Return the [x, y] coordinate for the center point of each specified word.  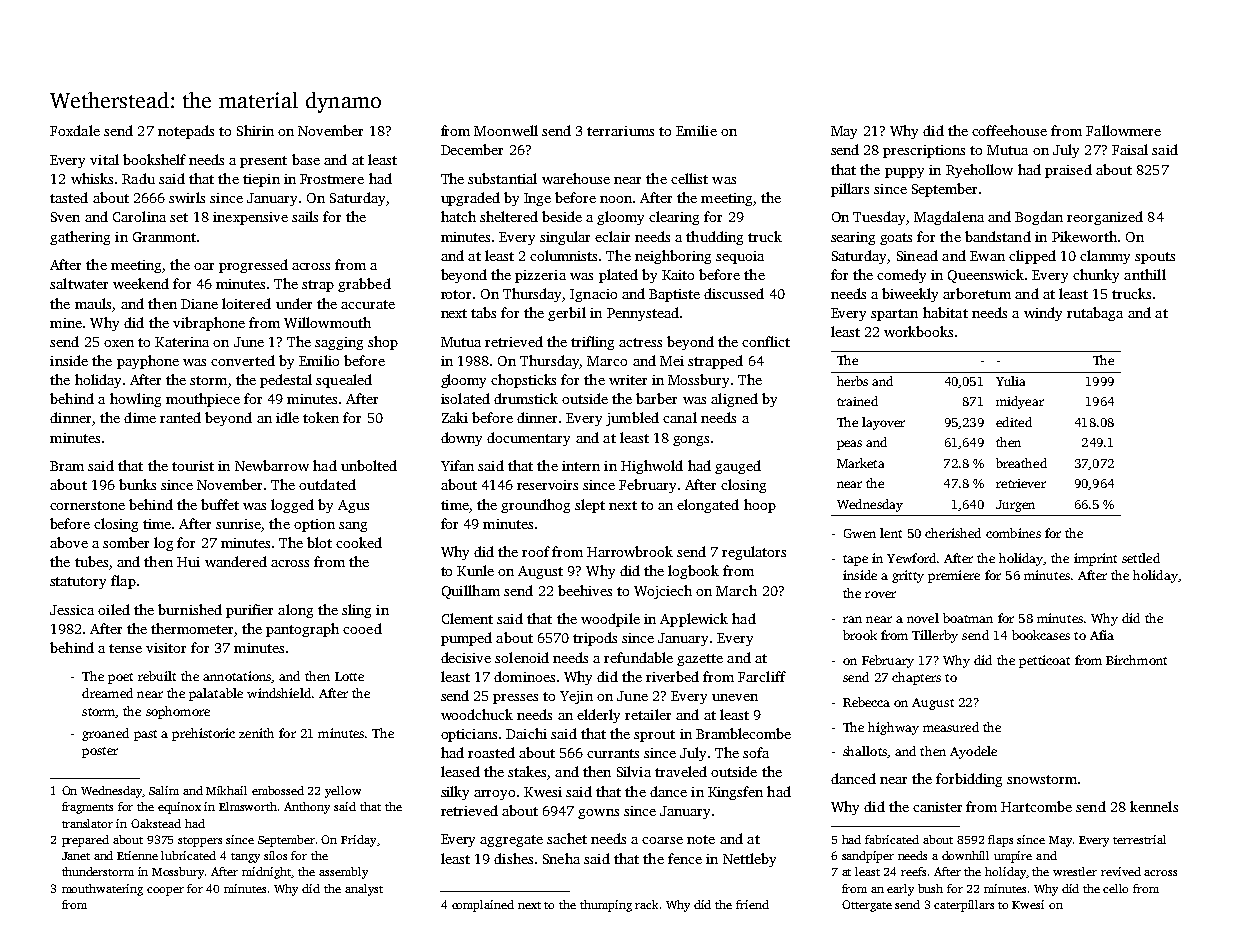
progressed [253, 266]
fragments [87, 808]
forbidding [969, 780]
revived [1121, 871]
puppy [904, 173]
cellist [689, 178]
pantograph [302, 630]
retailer [648, 714]
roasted [491, 752]
